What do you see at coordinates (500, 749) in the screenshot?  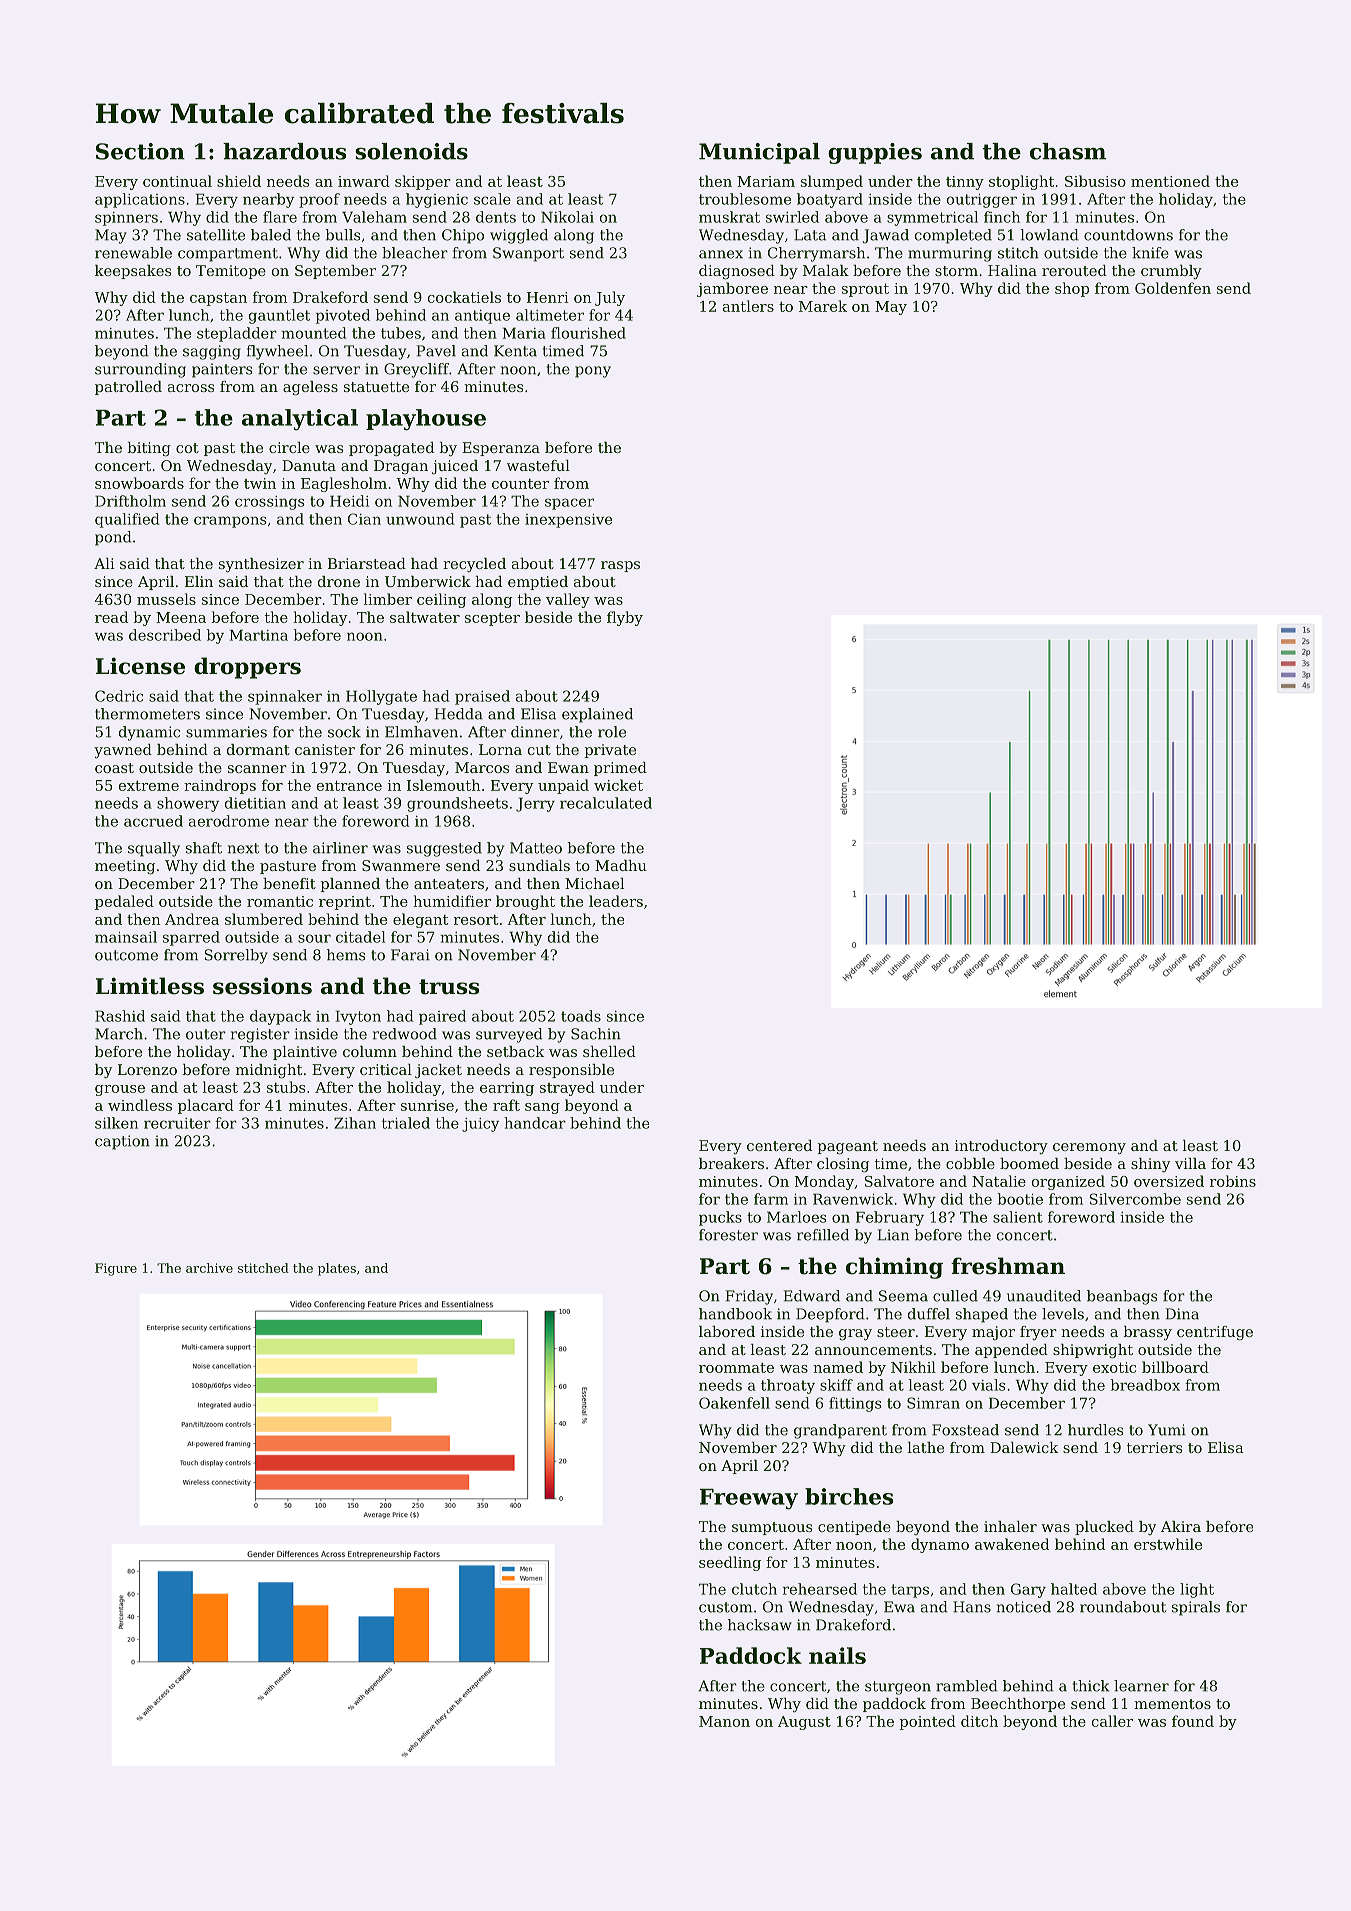 I see `Lorna` at bounding box center [500, 749].
